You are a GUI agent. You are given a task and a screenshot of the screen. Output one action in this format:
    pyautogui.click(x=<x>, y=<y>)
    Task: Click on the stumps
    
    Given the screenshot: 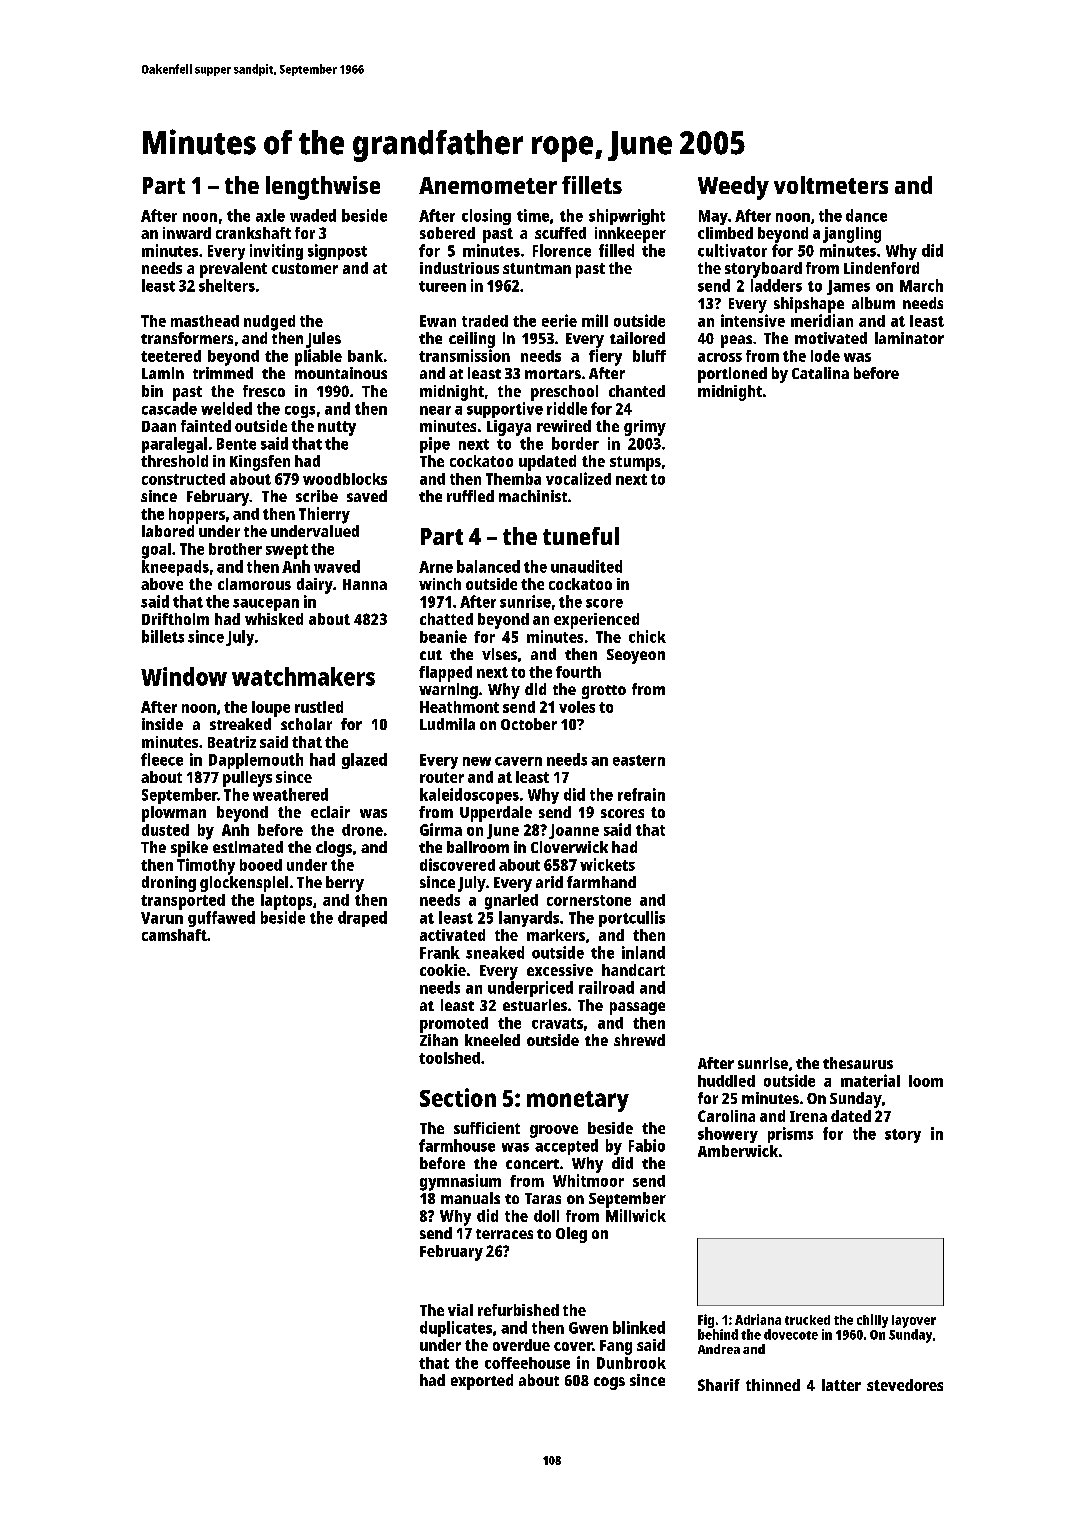 What is the action you would take?
    pyautogui.click(x=635, y=463)
